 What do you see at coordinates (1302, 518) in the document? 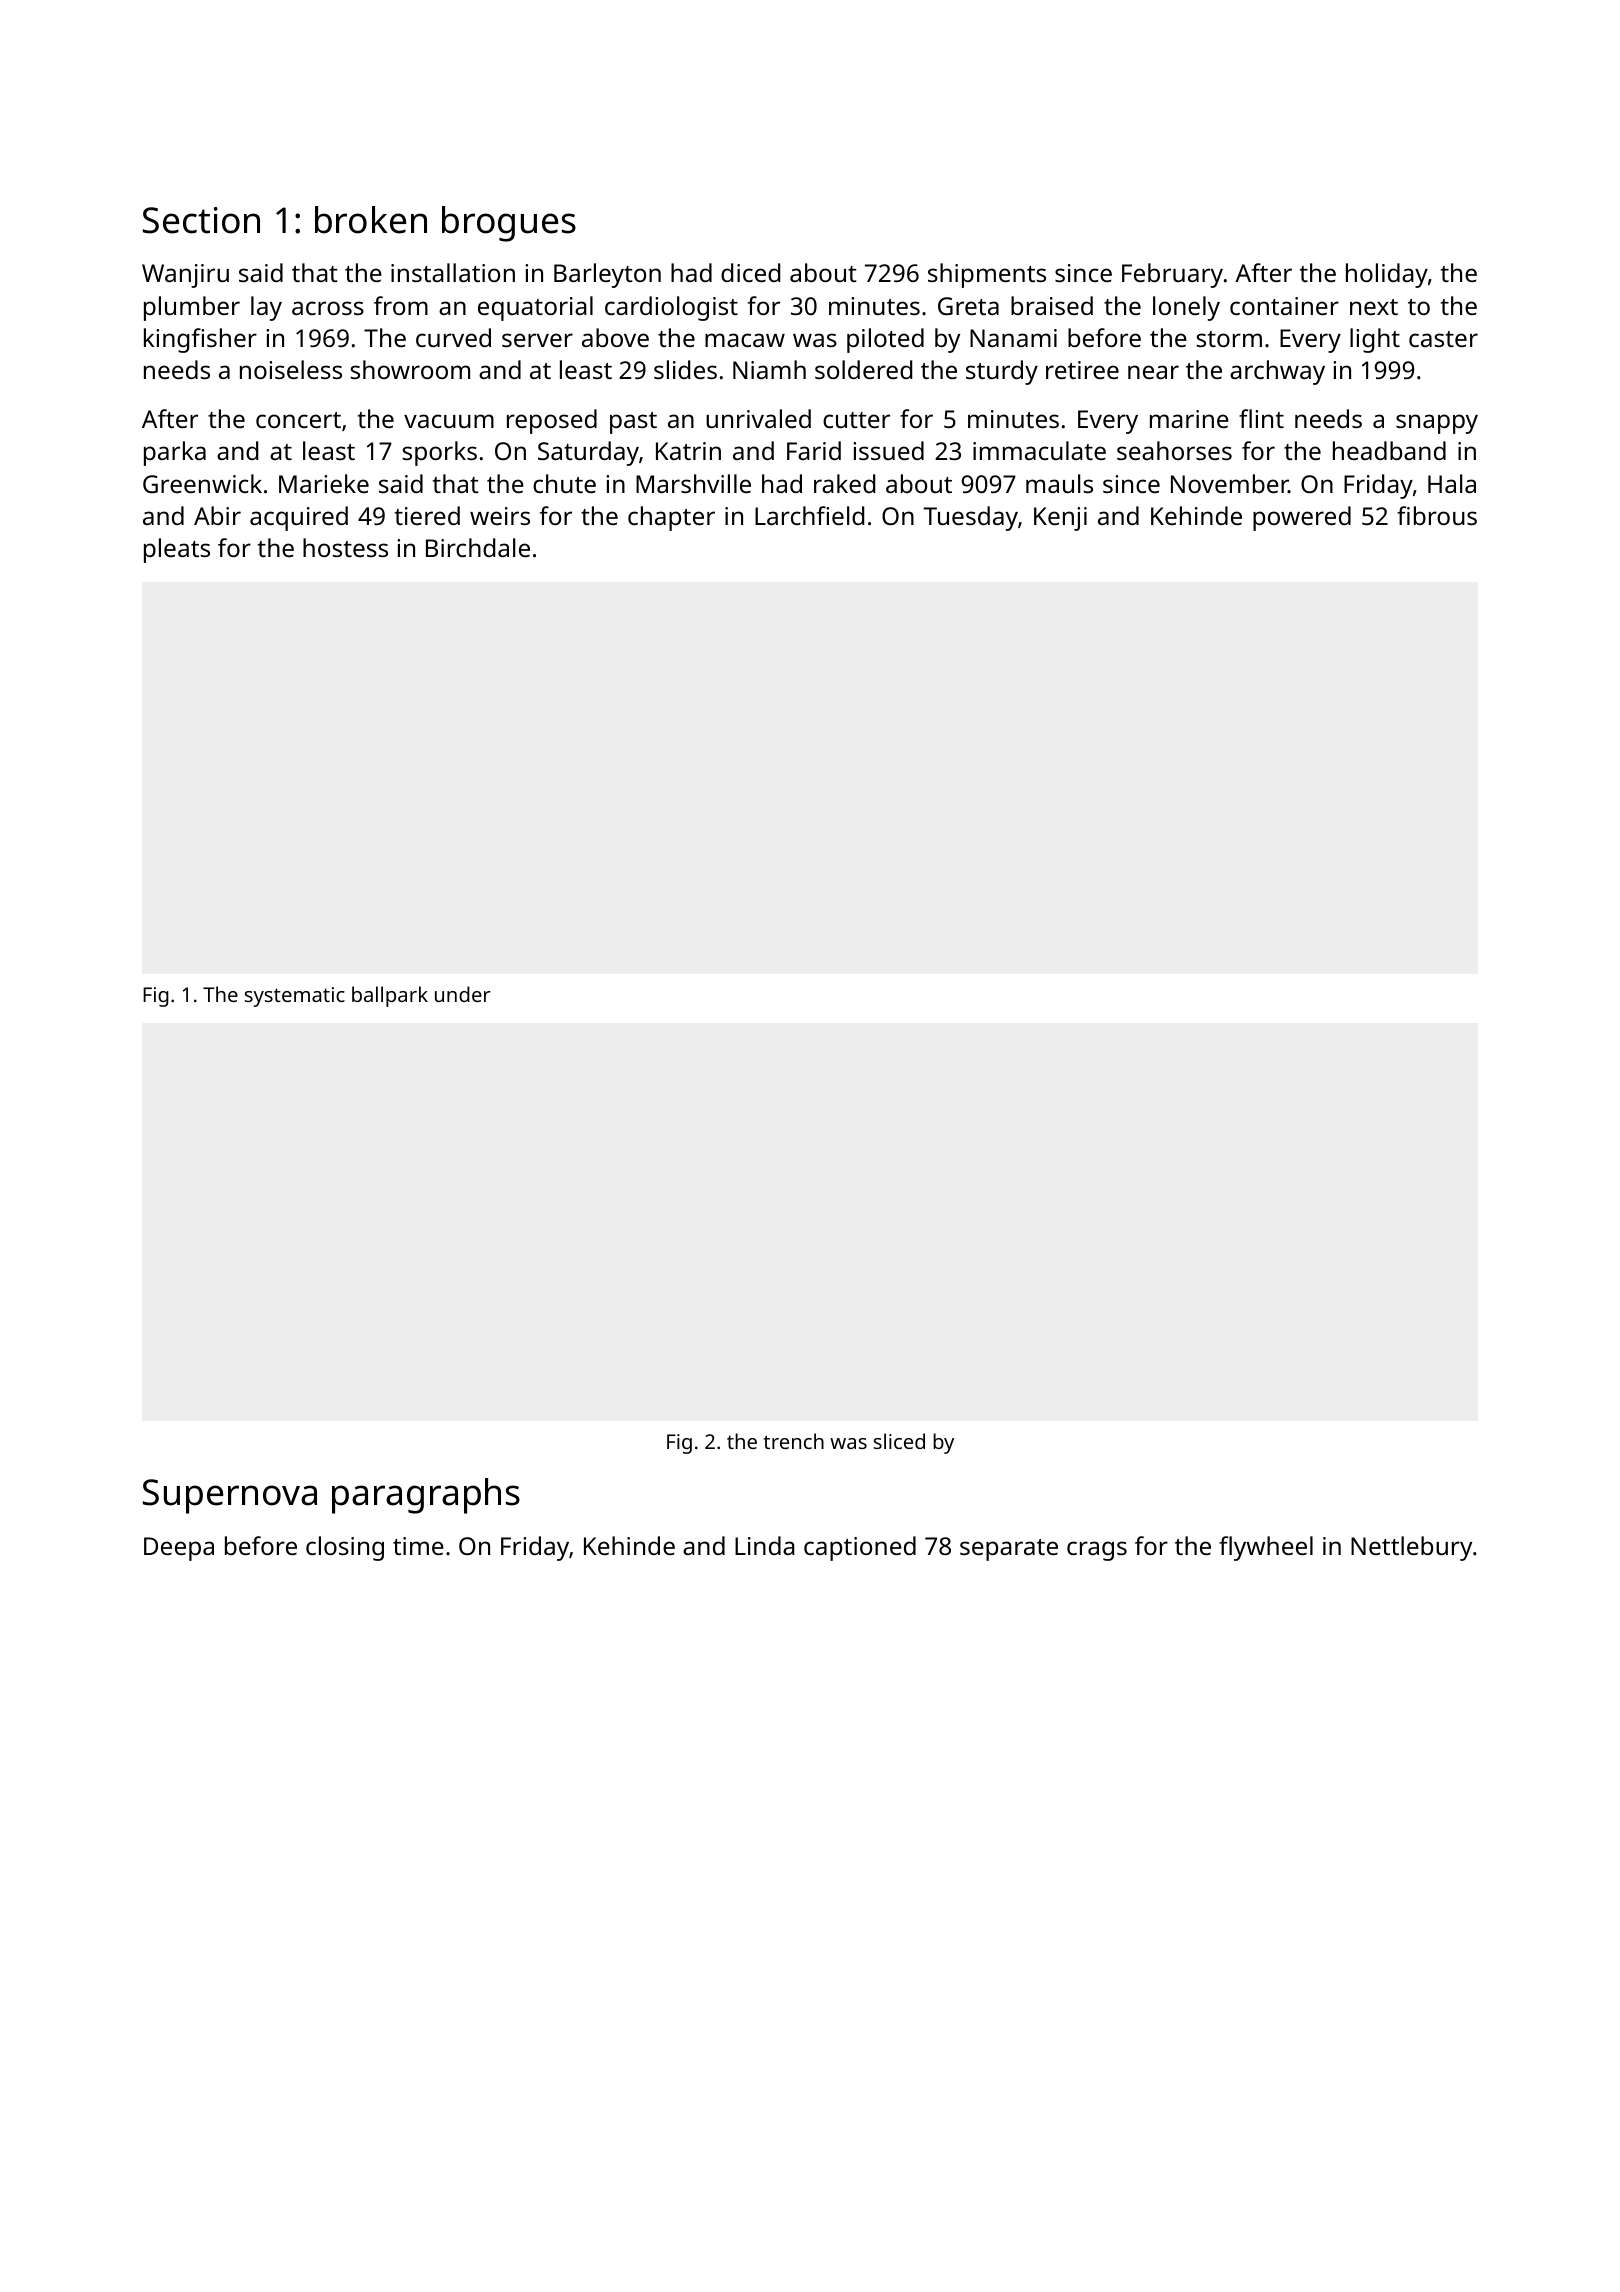
I see `powered` at bounding box center [1302, 518].
